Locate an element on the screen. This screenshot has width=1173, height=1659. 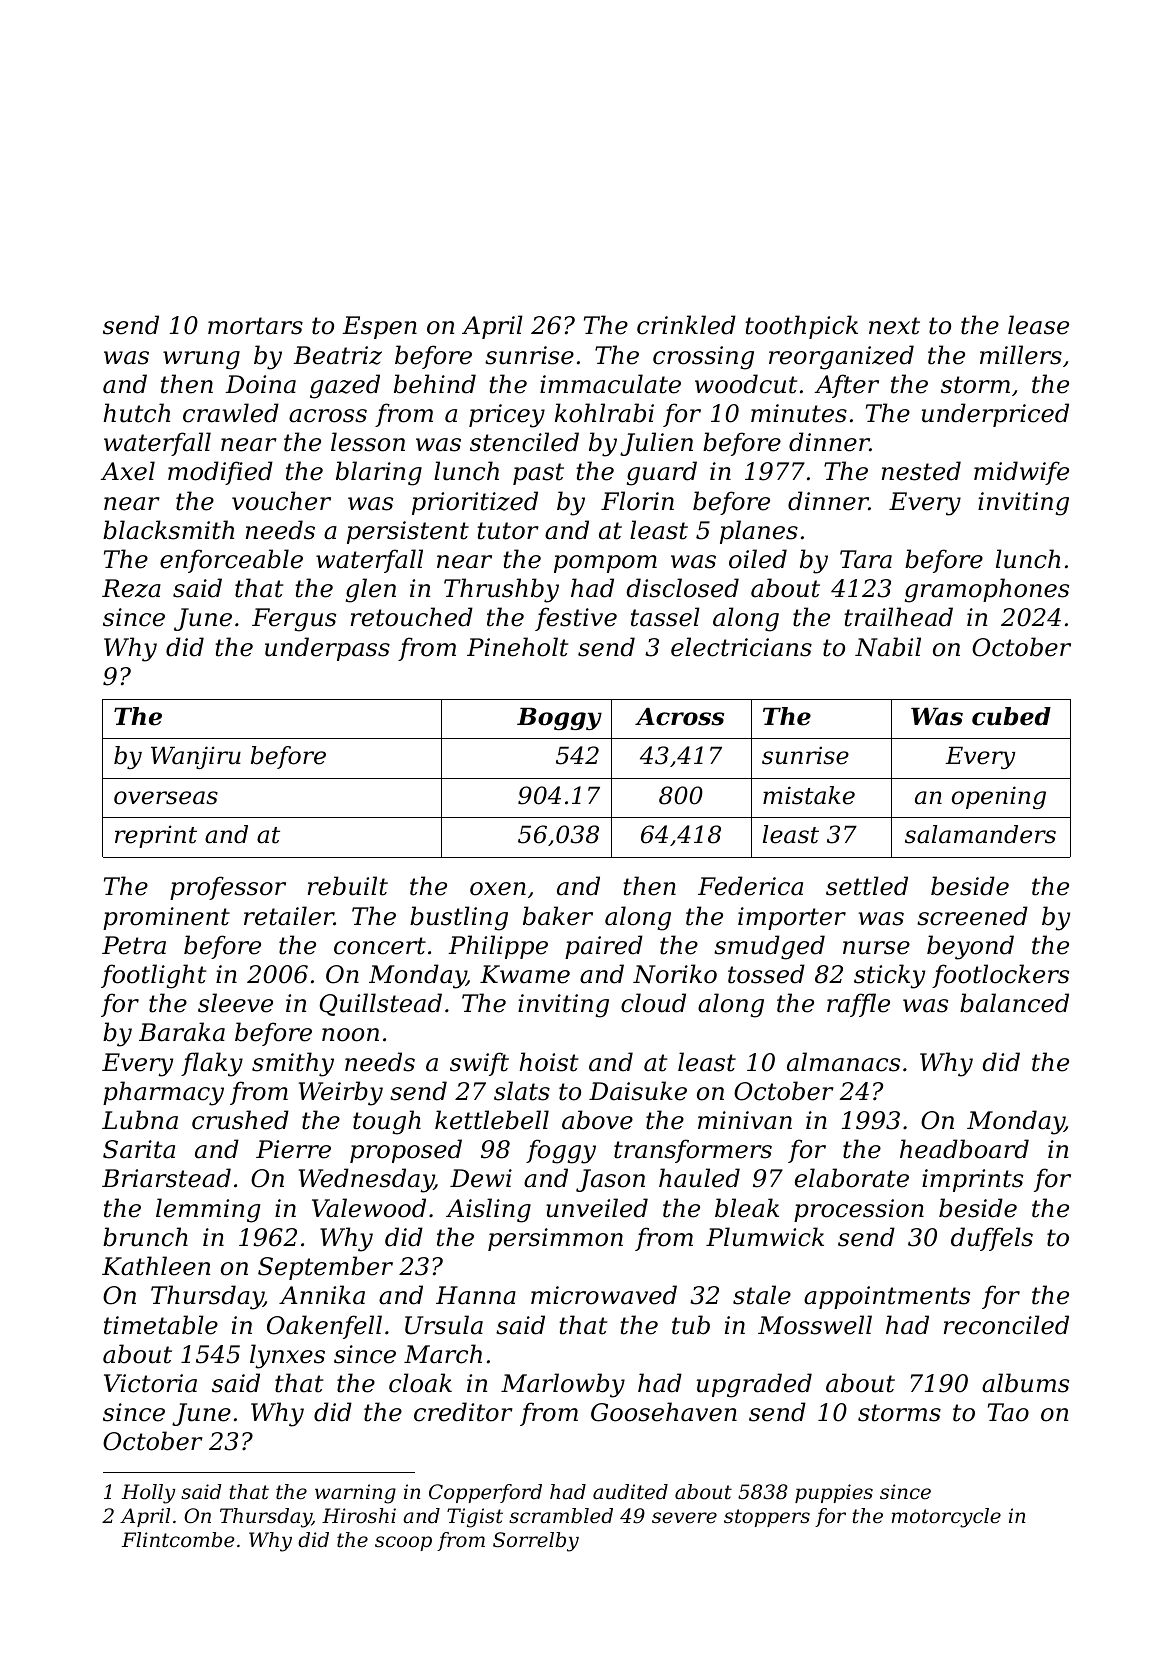
overseas is located at coordinates (166, 798).
